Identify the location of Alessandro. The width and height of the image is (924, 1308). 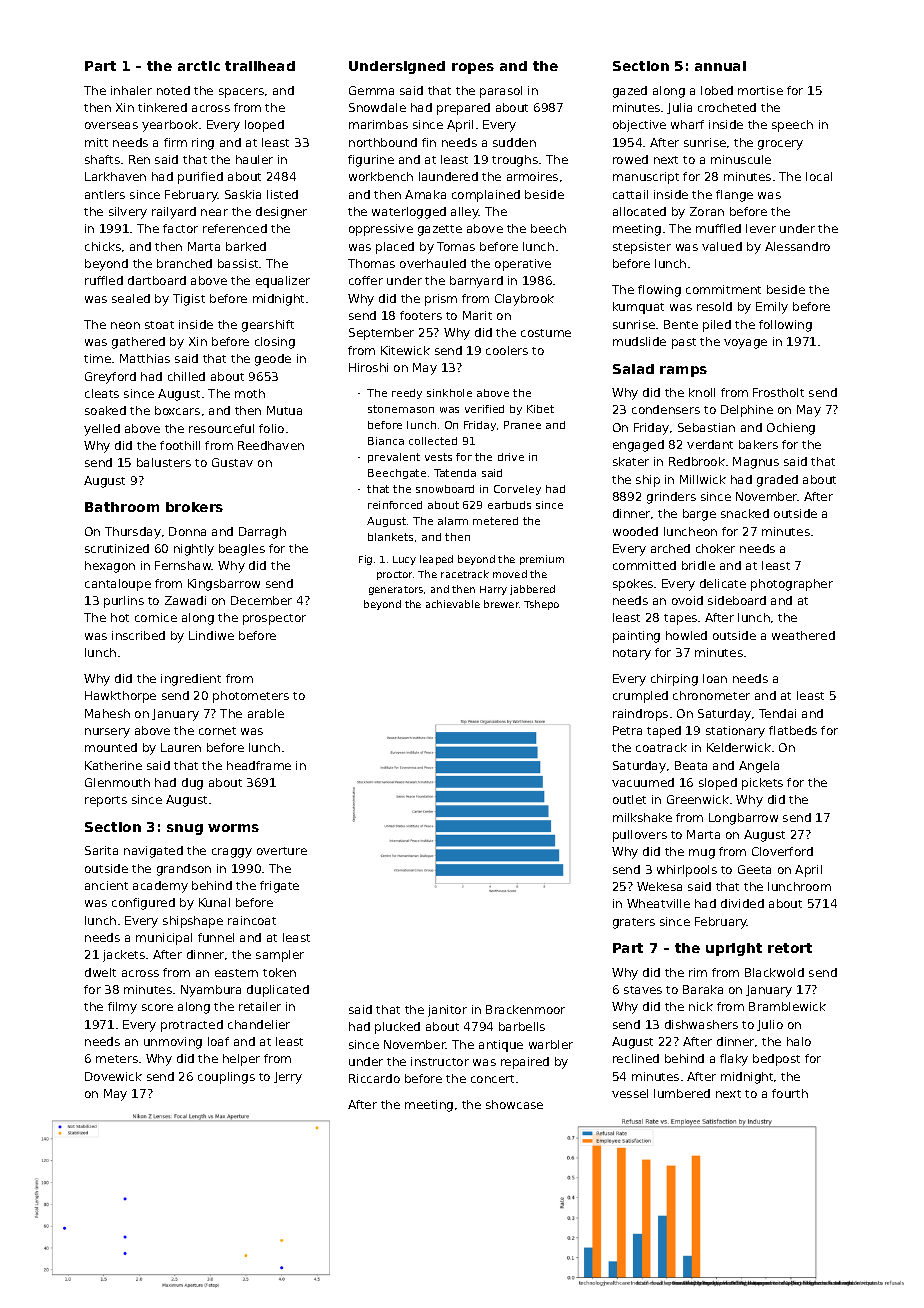
(797, 246).
